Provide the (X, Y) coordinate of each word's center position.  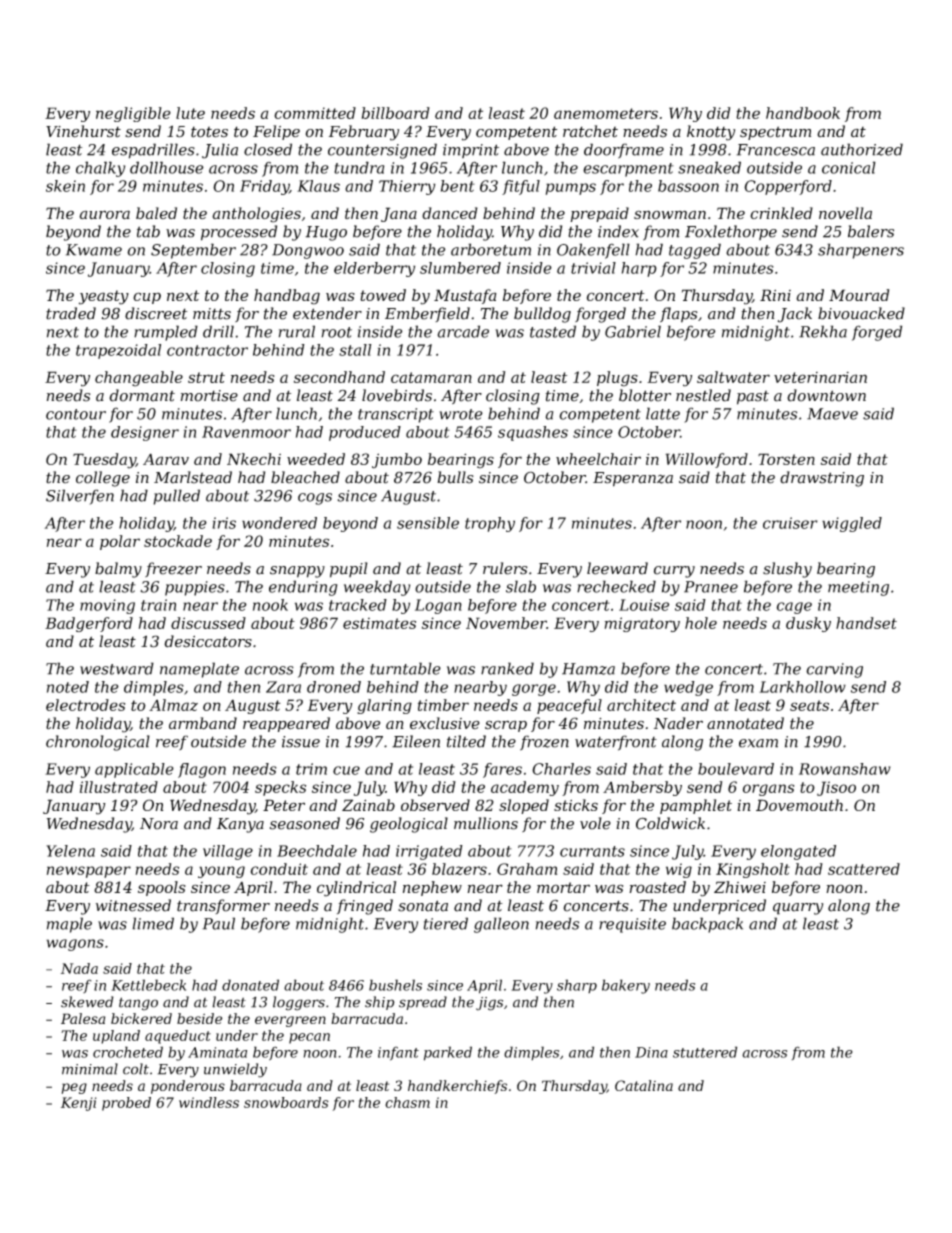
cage (794, 608)
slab (521, 586)
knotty (711, 133)
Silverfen (80, 497)
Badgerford (89, 624)
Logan (438, 606)
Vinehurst (83, 131)
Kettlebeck (148, 985)
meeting (858, 588)
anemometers (606, 113)
